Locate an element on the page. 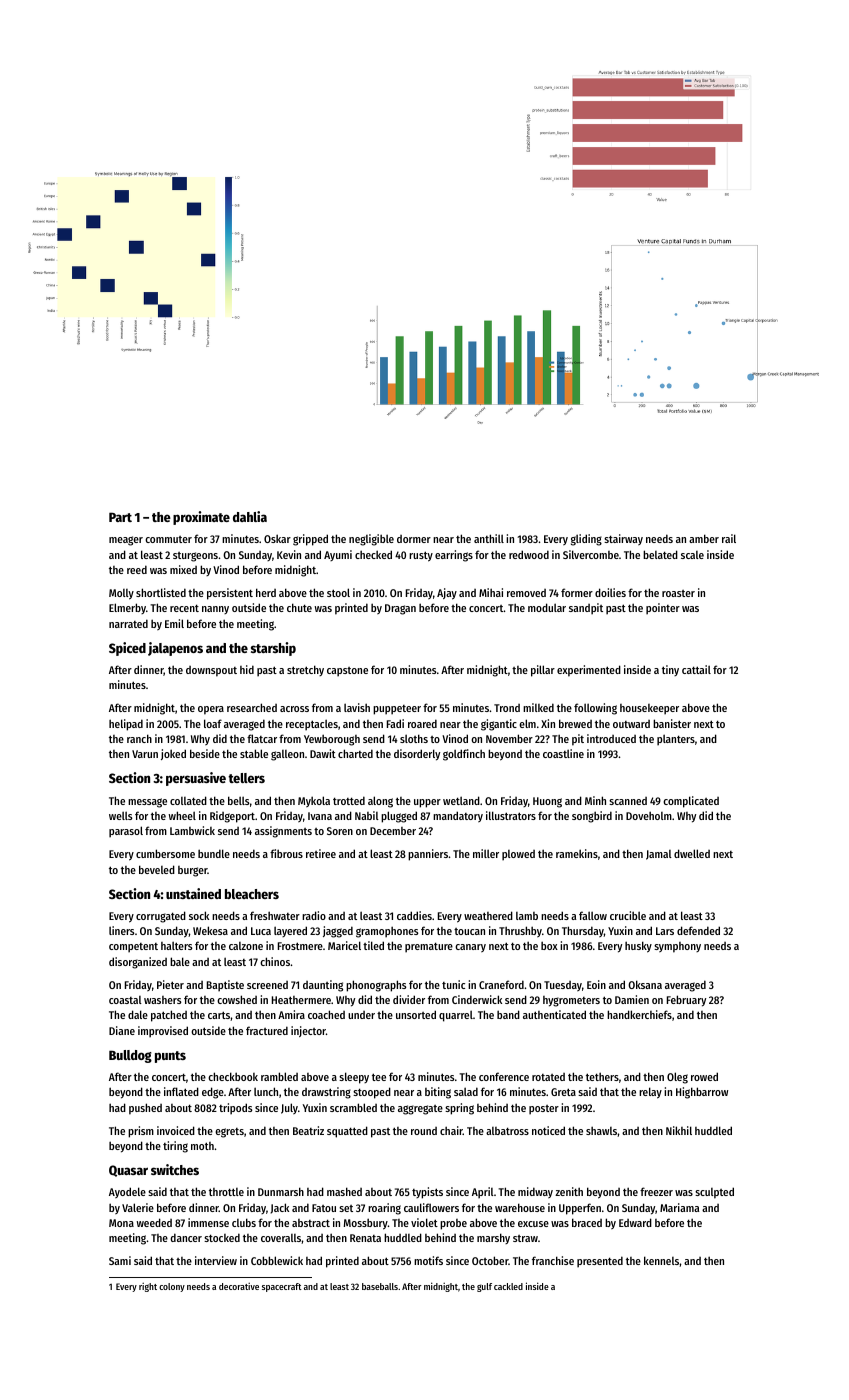  cattail is located at coordinates (696, 669).
